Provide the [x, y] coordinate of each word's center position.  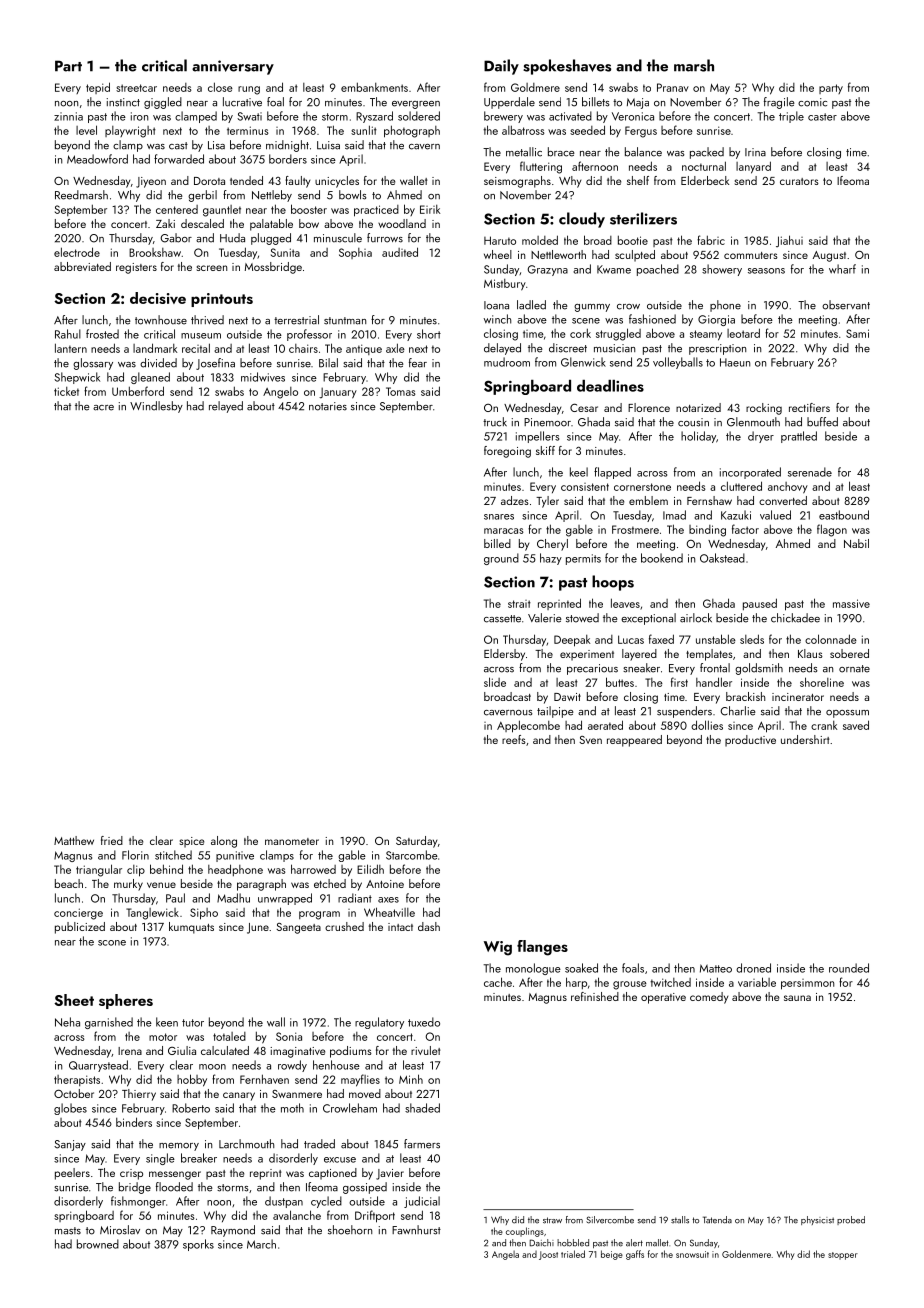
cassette [502, 619]
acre [103, 408]
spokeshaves [567, 67]
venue [161, 885]
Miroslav [120, 1230]
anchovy [788, 488]
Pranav [673, 87]
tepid [98, 88]
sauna [797, 998]
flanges [542, 948]
